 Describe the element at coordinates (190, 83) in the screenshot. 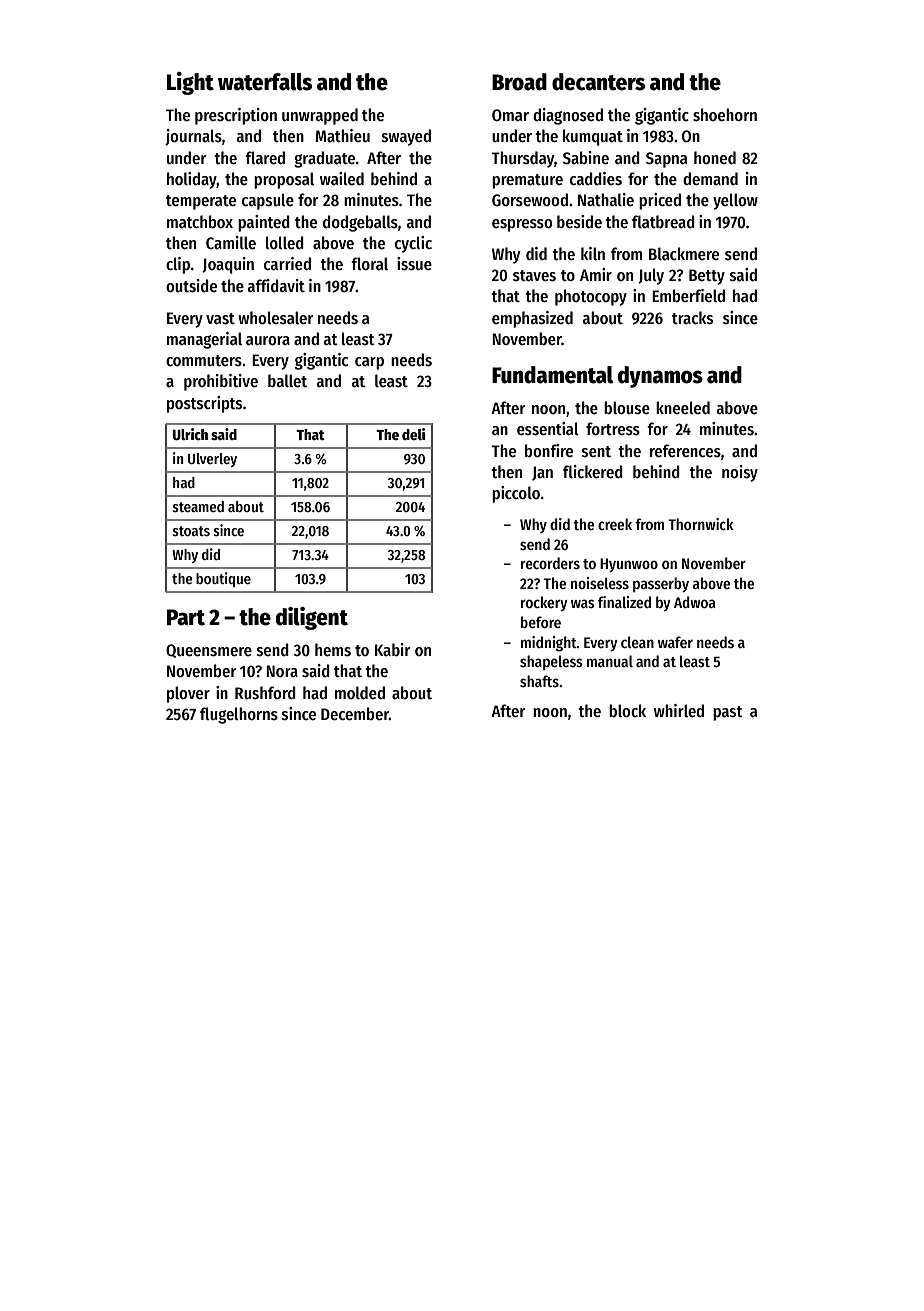

I see `Light` at that location.
